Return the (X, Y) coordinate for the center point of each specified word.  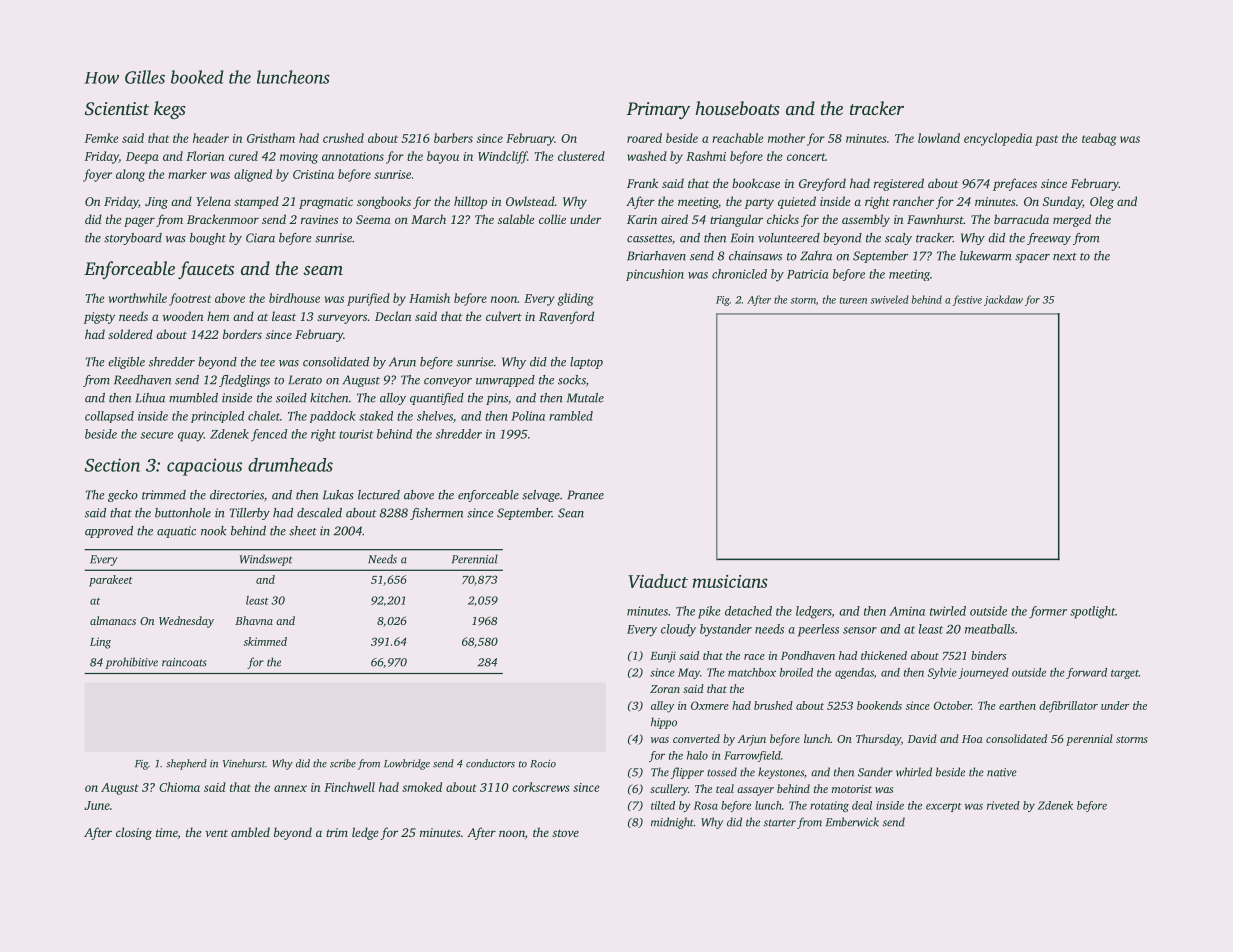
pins (497, 399)
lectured (379, 495)
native (1002, 772)
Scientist (117, 109)
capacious (204, 467)
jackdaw (1003, 300)
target (1125, 674)
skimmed (265, 641)
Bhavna (254, 620)
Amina (907, 611)
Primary (658, 110)
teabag (1099, 139)
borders (242, 334)
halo (697, 755)
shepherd (186, 764)
